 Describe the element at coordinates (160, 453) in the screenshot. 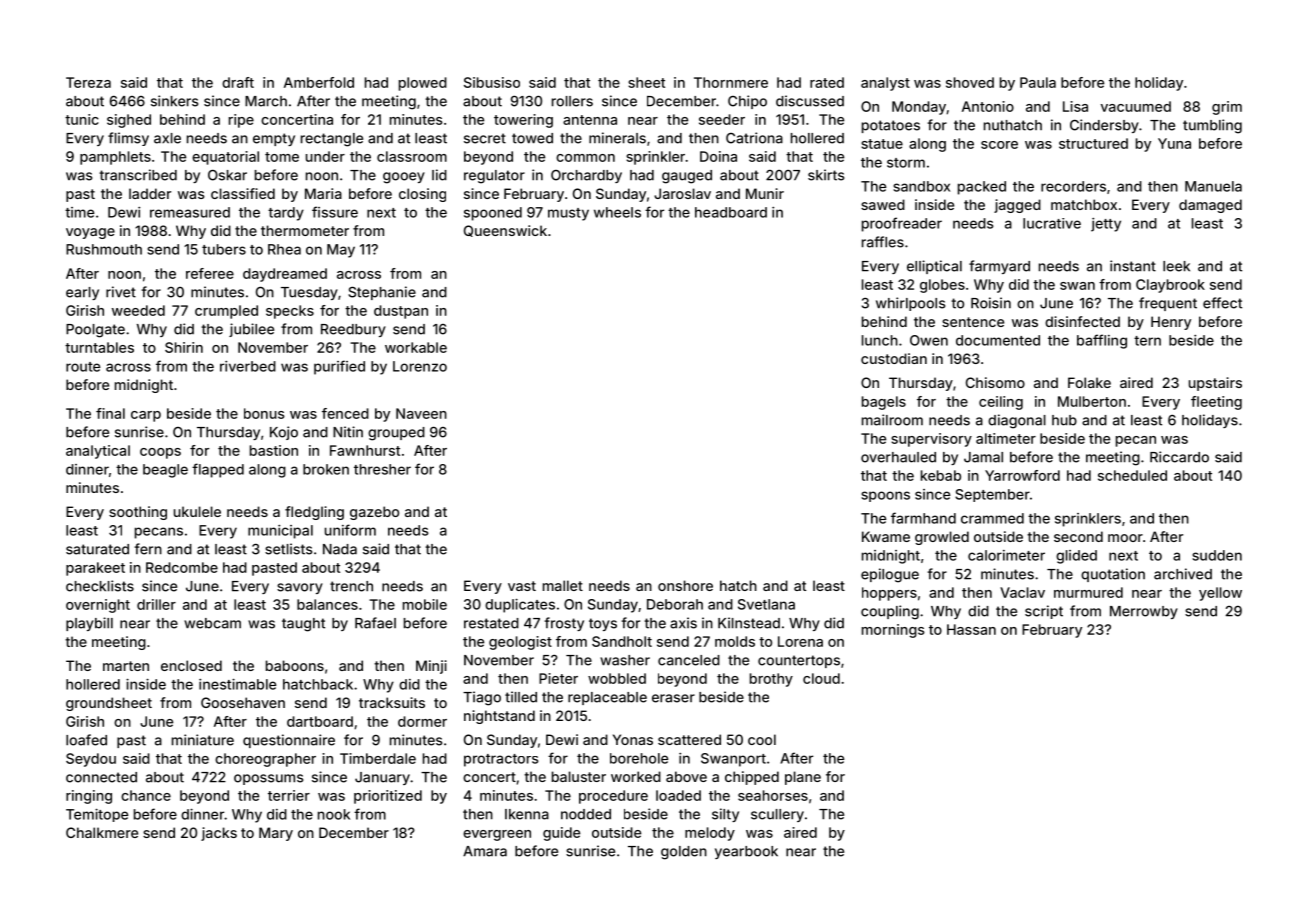

I see `coops` at that location.
